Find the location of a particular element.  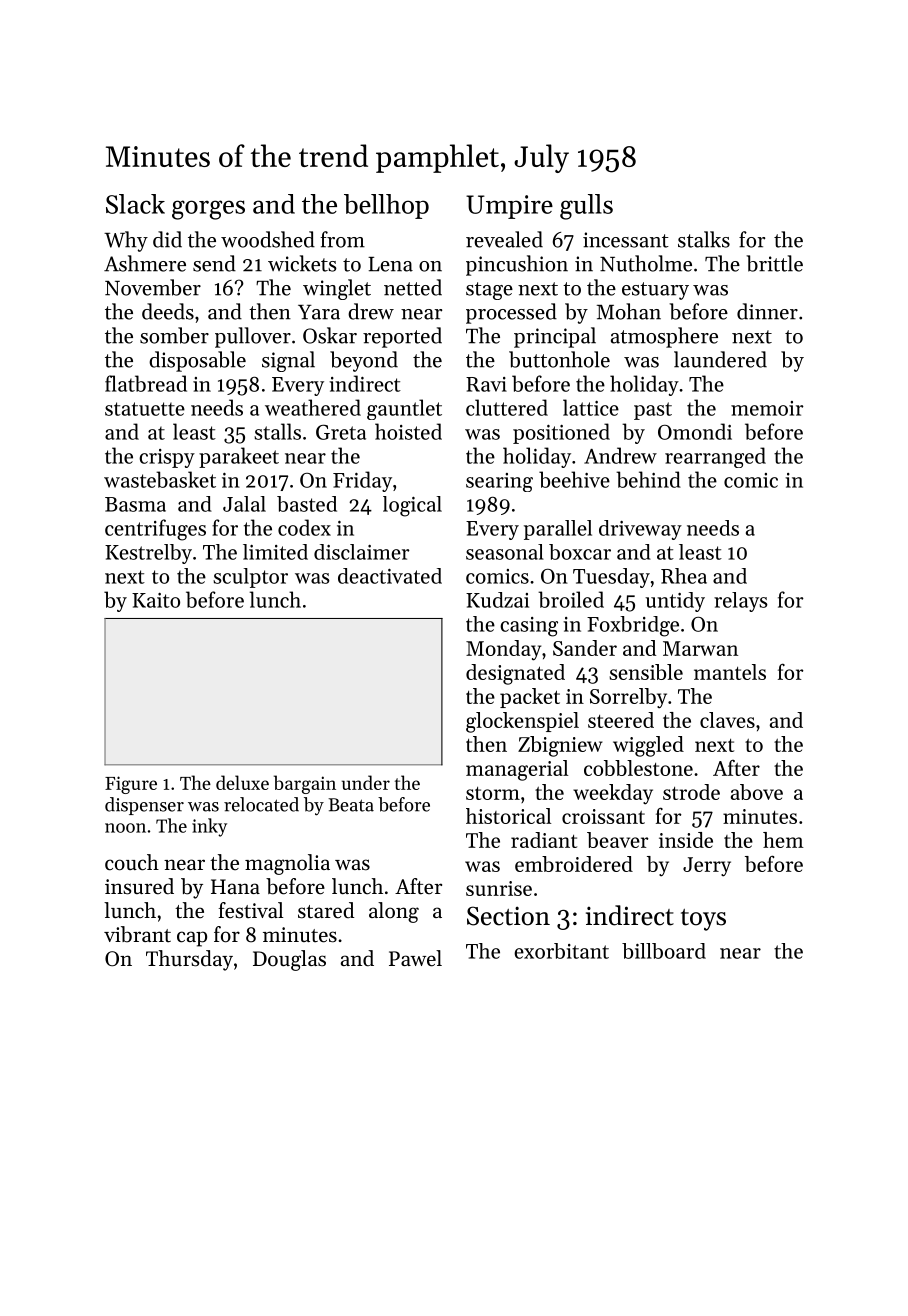

Figure is located at coordinates (131, 785).
